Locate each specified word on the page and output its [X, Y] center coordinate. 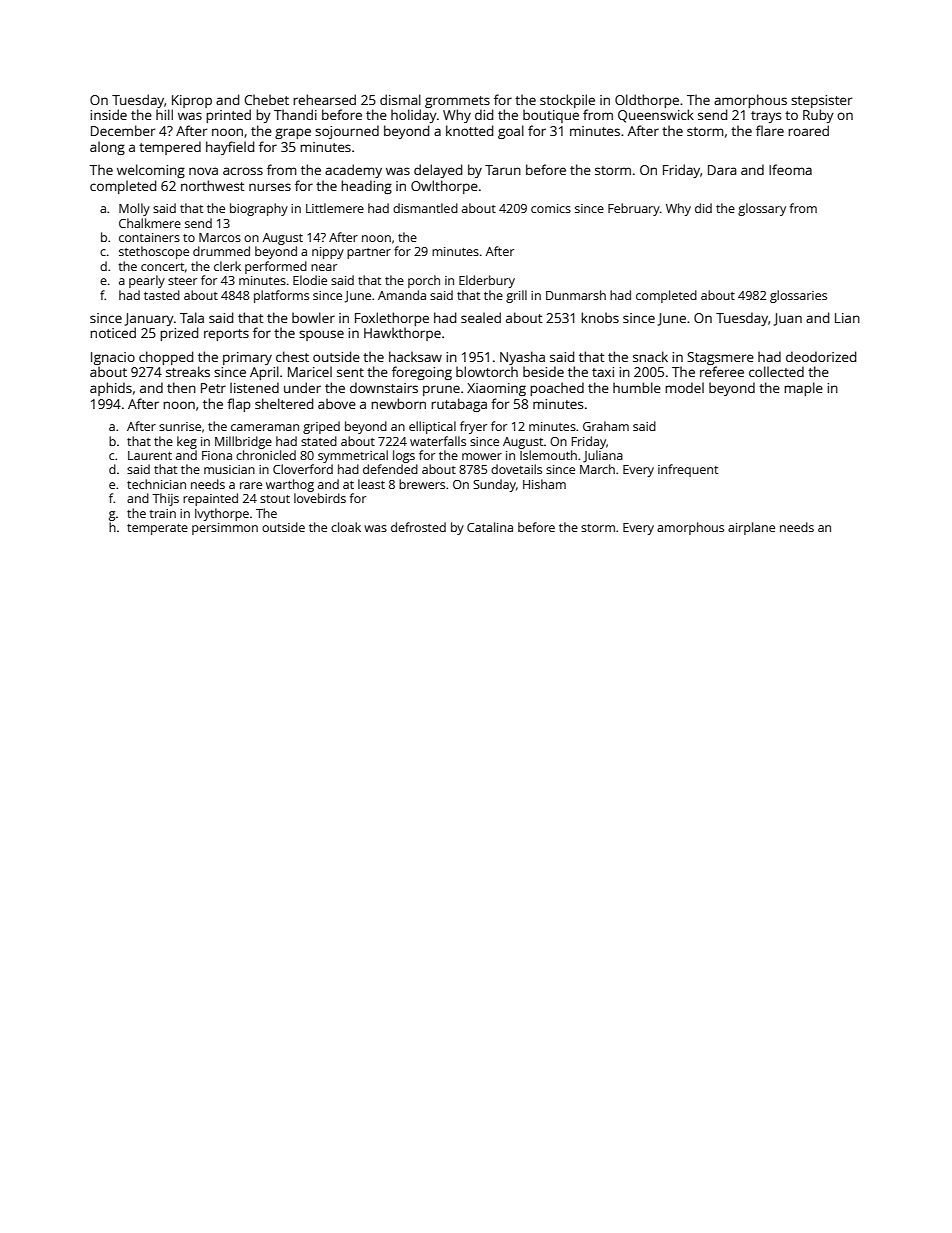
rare [251, 485]
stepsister [821, 101]
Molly [134, 209]
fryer [473, 427]
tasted [162, 295]
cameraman [265, 427]
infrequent [688, 470]
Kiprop [192, 101]
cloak [346, 527]
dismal [400, 99]
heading [366, 187]
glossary [762, 209]
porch [424, 281]
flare [770, 130]
